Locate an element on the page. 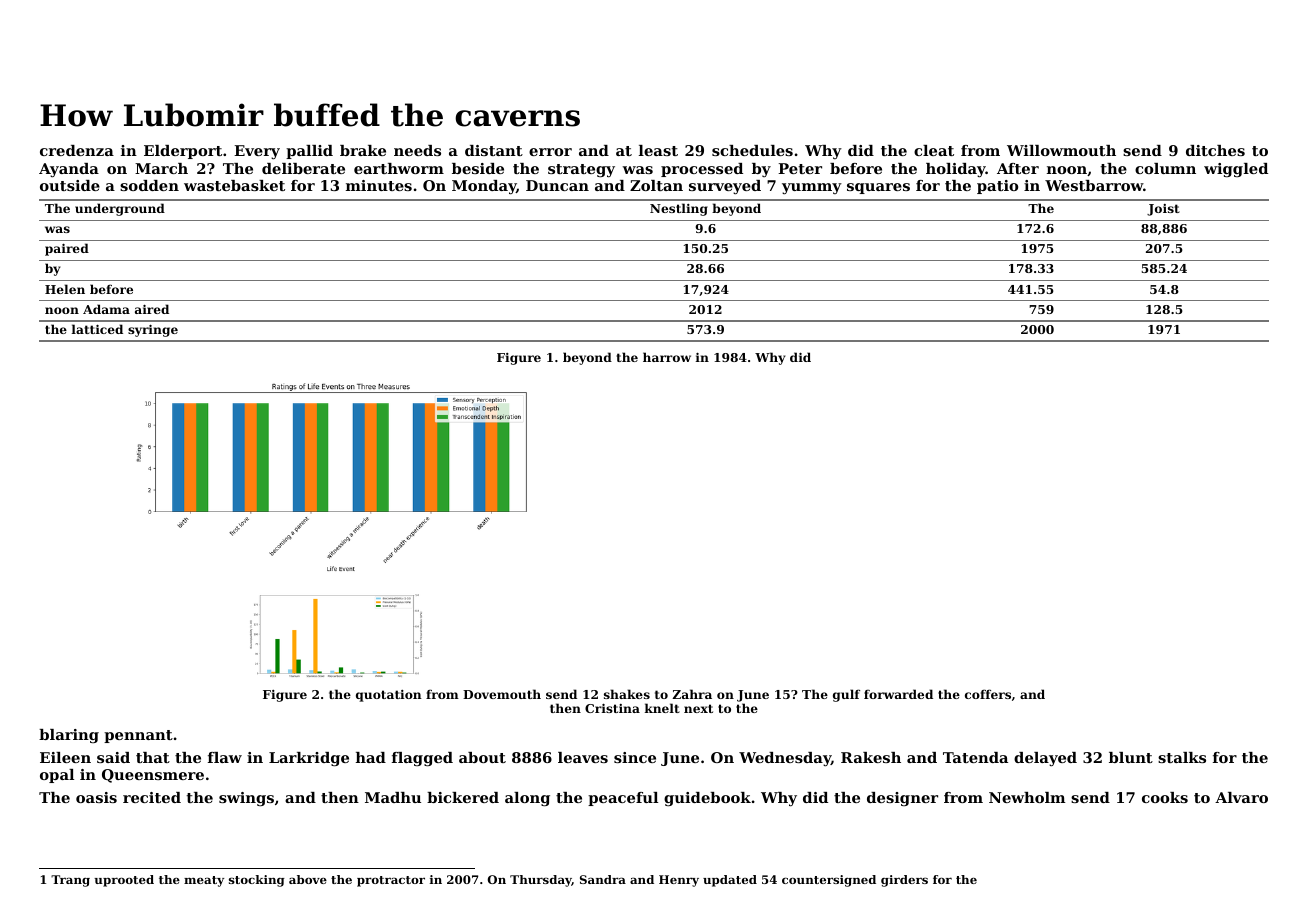 The width and height of the page is (1308, 924). coffers is located at coordinates (988, 694).
